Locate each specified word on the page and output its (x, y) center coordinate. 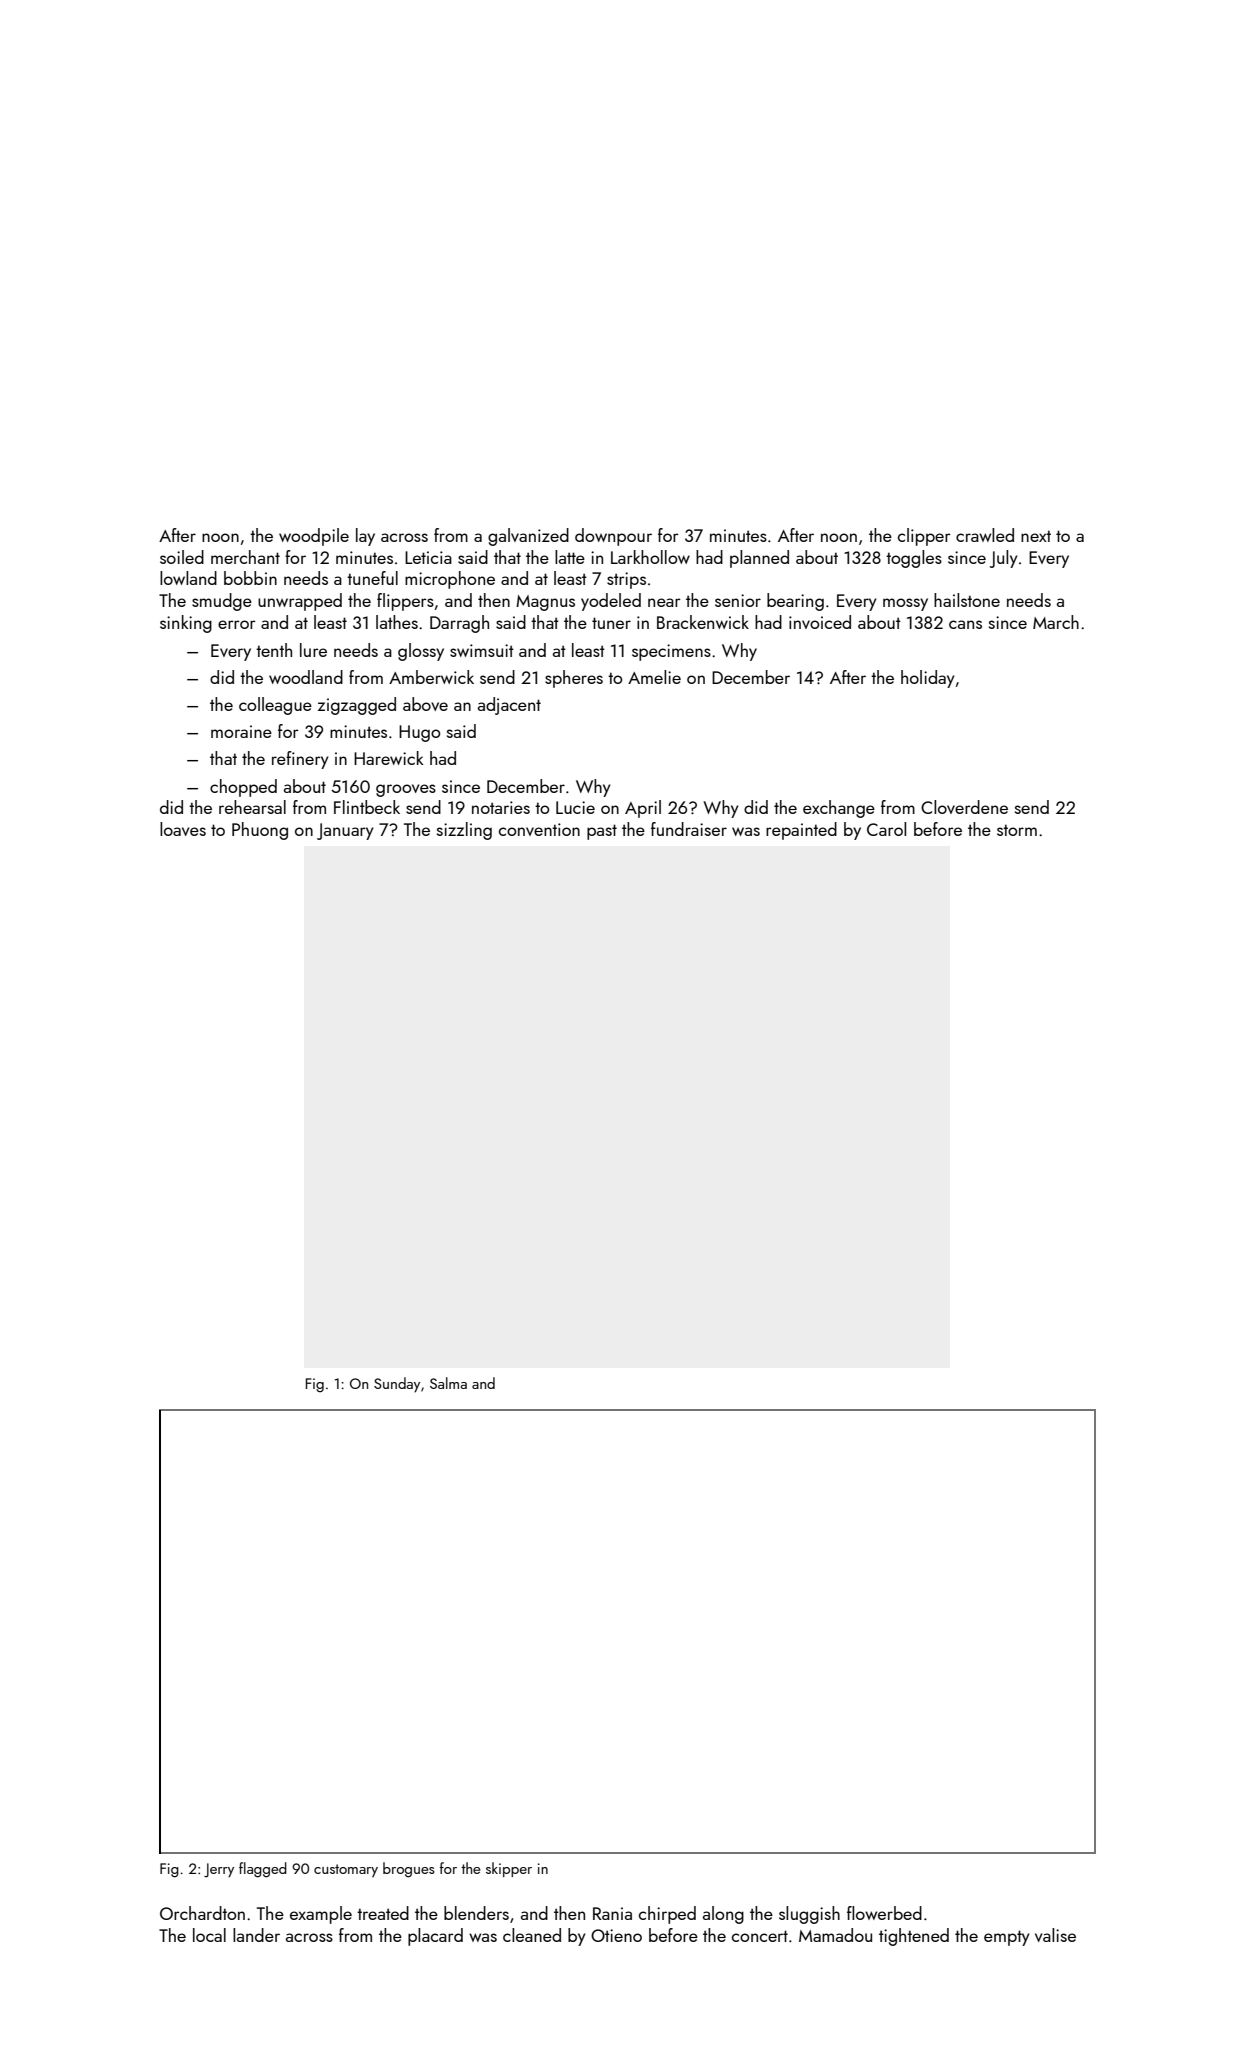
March (1056, 622)
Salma (448, 1383)
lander (256, 1935)
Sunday (397, 1385)
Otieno (616, 1935)
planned (759, 559)
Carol (886, 829)
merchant (245, 557)
